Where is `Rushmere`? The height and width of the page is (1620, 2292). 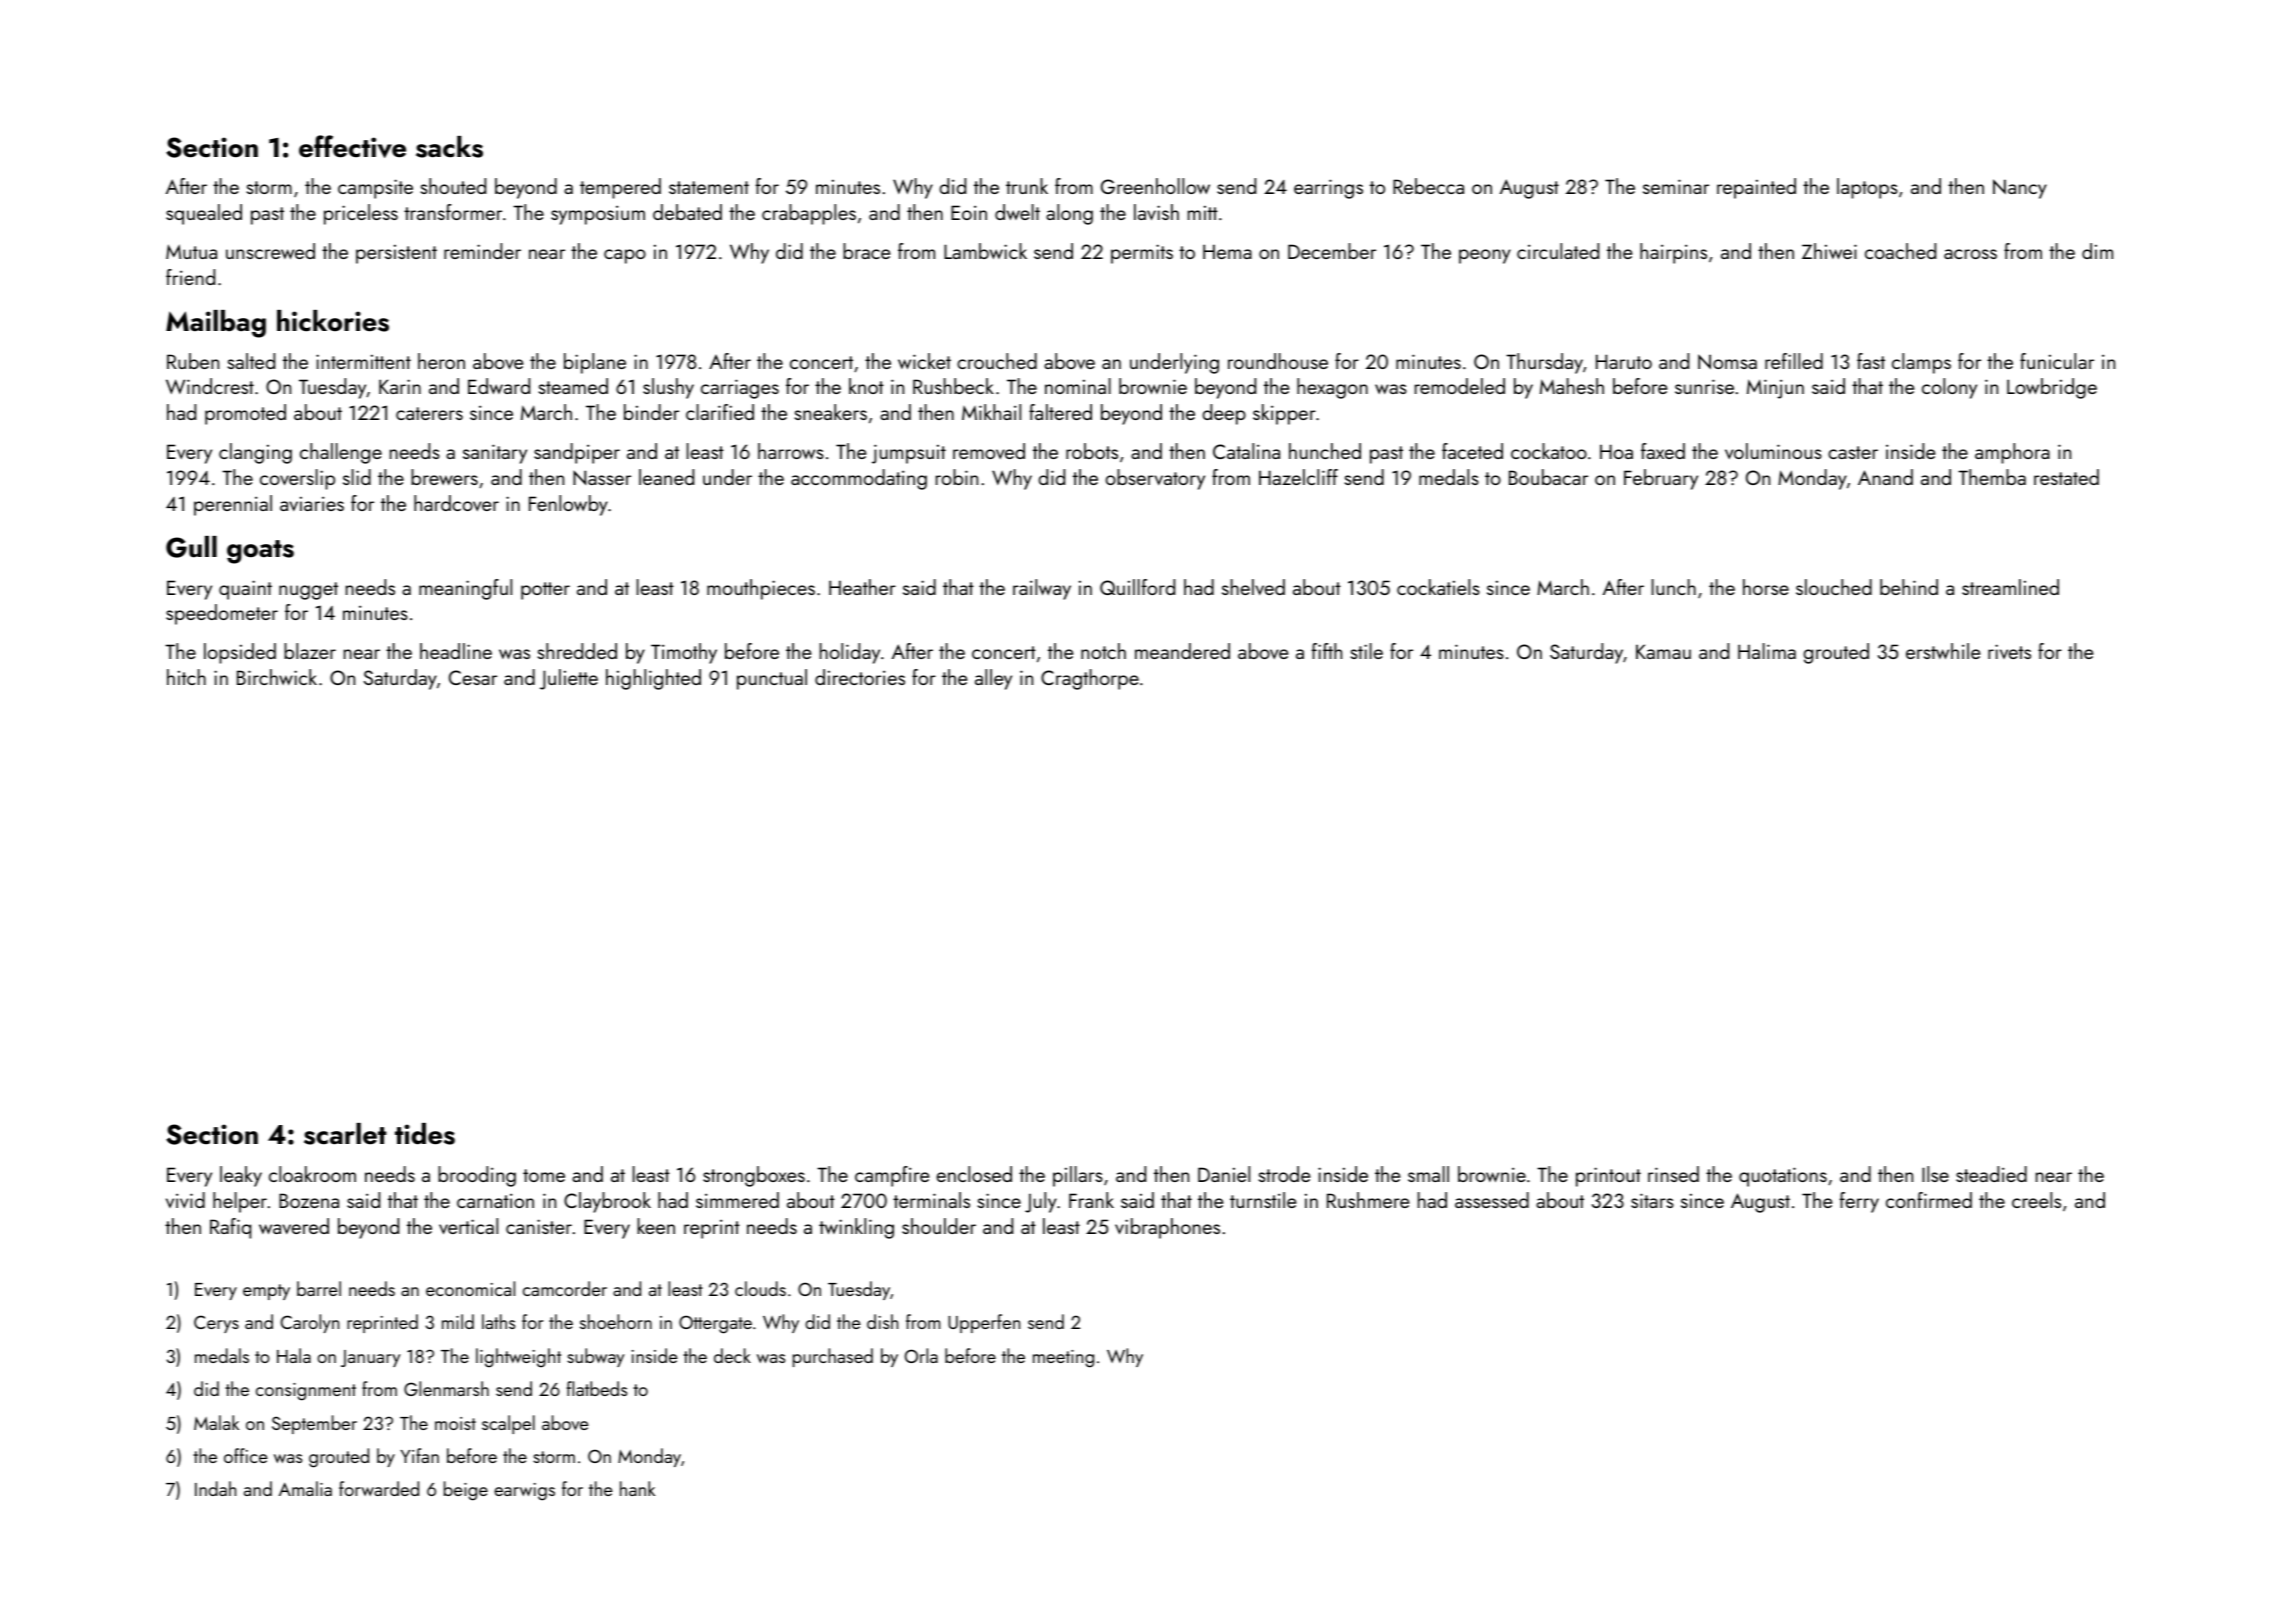 Rushmere is located at coordinates (1368, 1200).
